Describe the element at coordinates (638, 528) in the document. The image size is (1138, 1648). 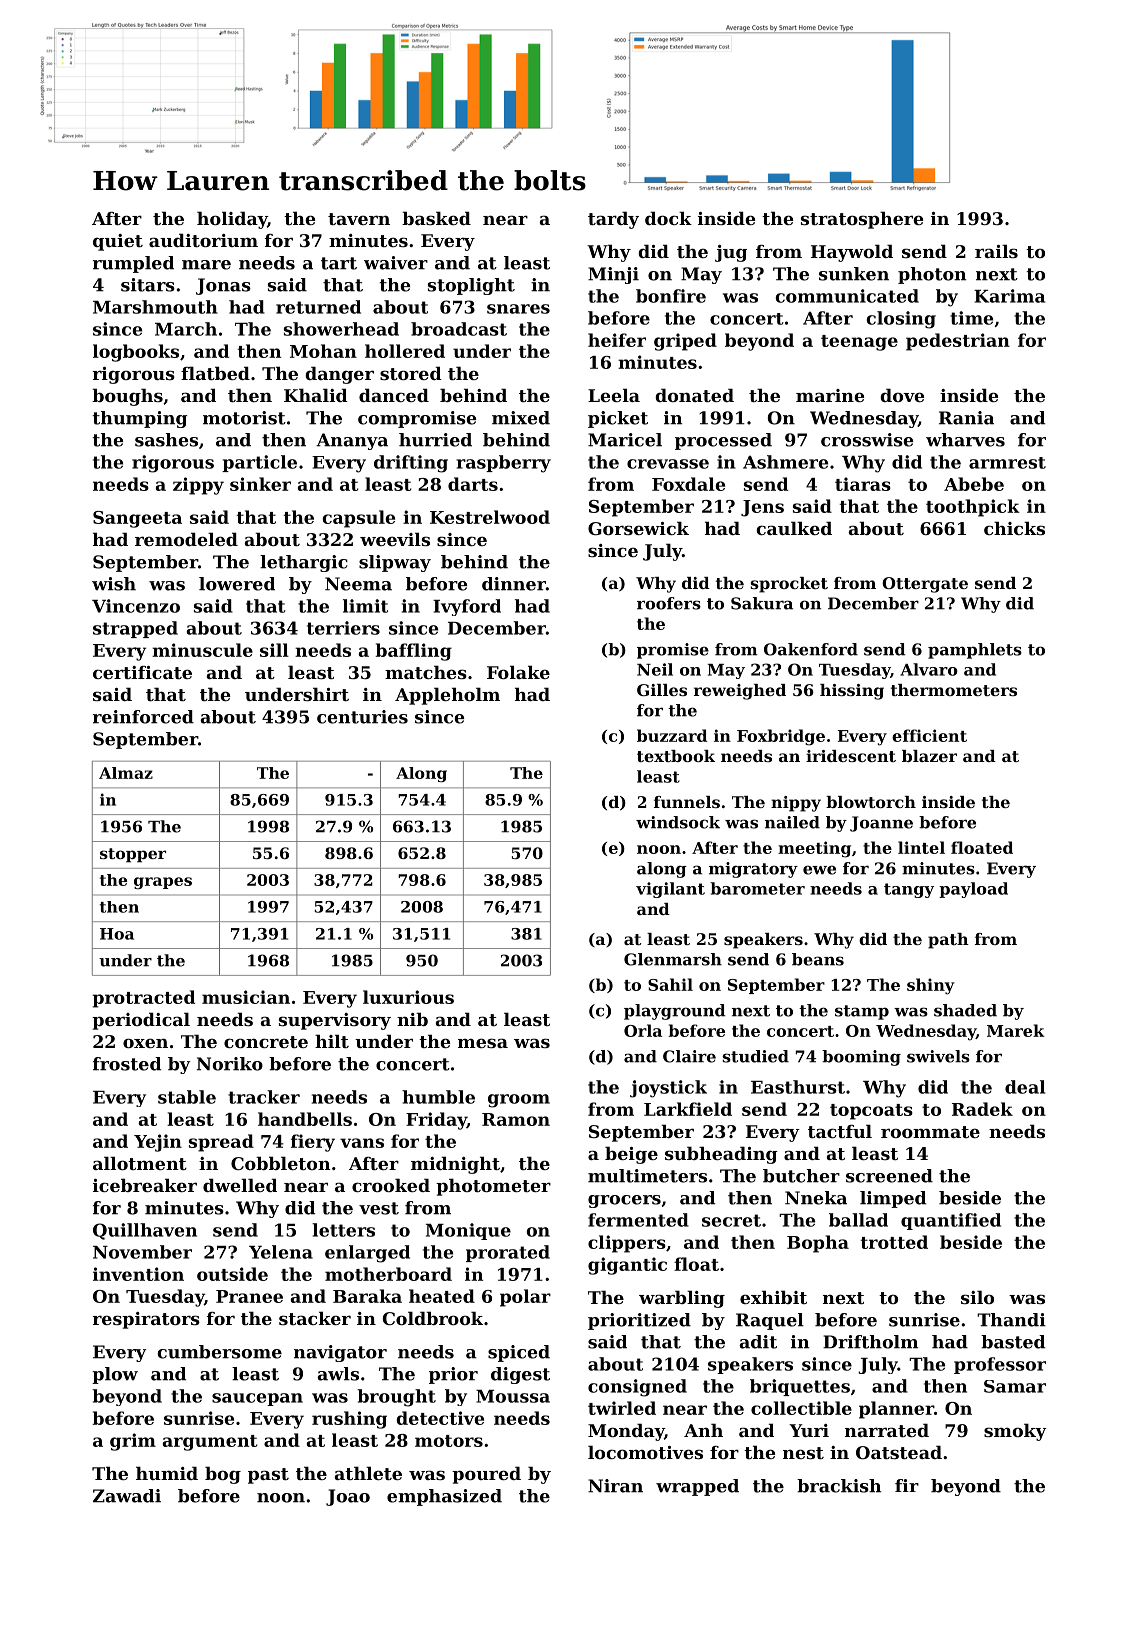
I see `Gorsewick` at that location.
